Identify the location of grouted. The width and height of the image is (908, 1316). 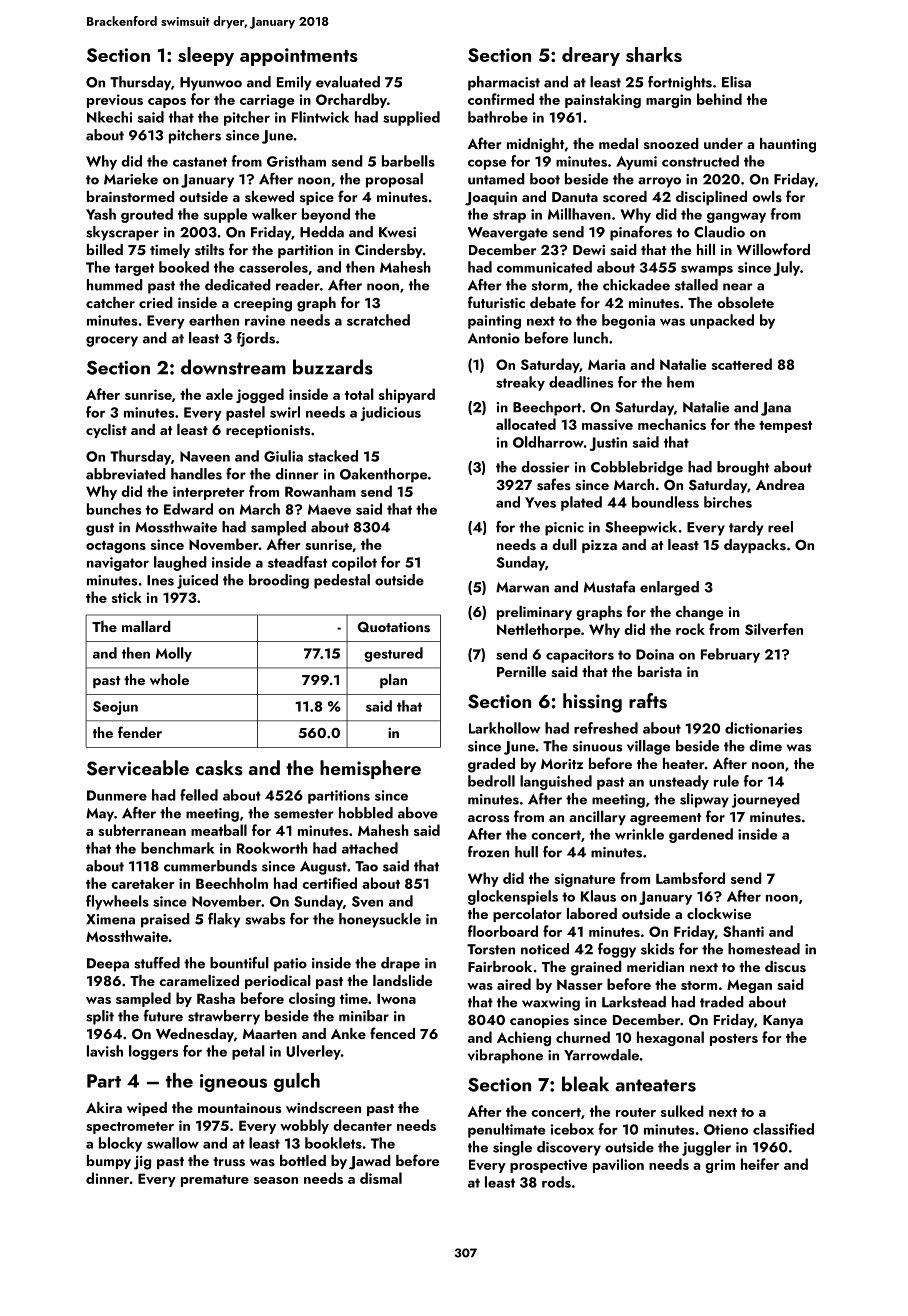
(147, 215).
